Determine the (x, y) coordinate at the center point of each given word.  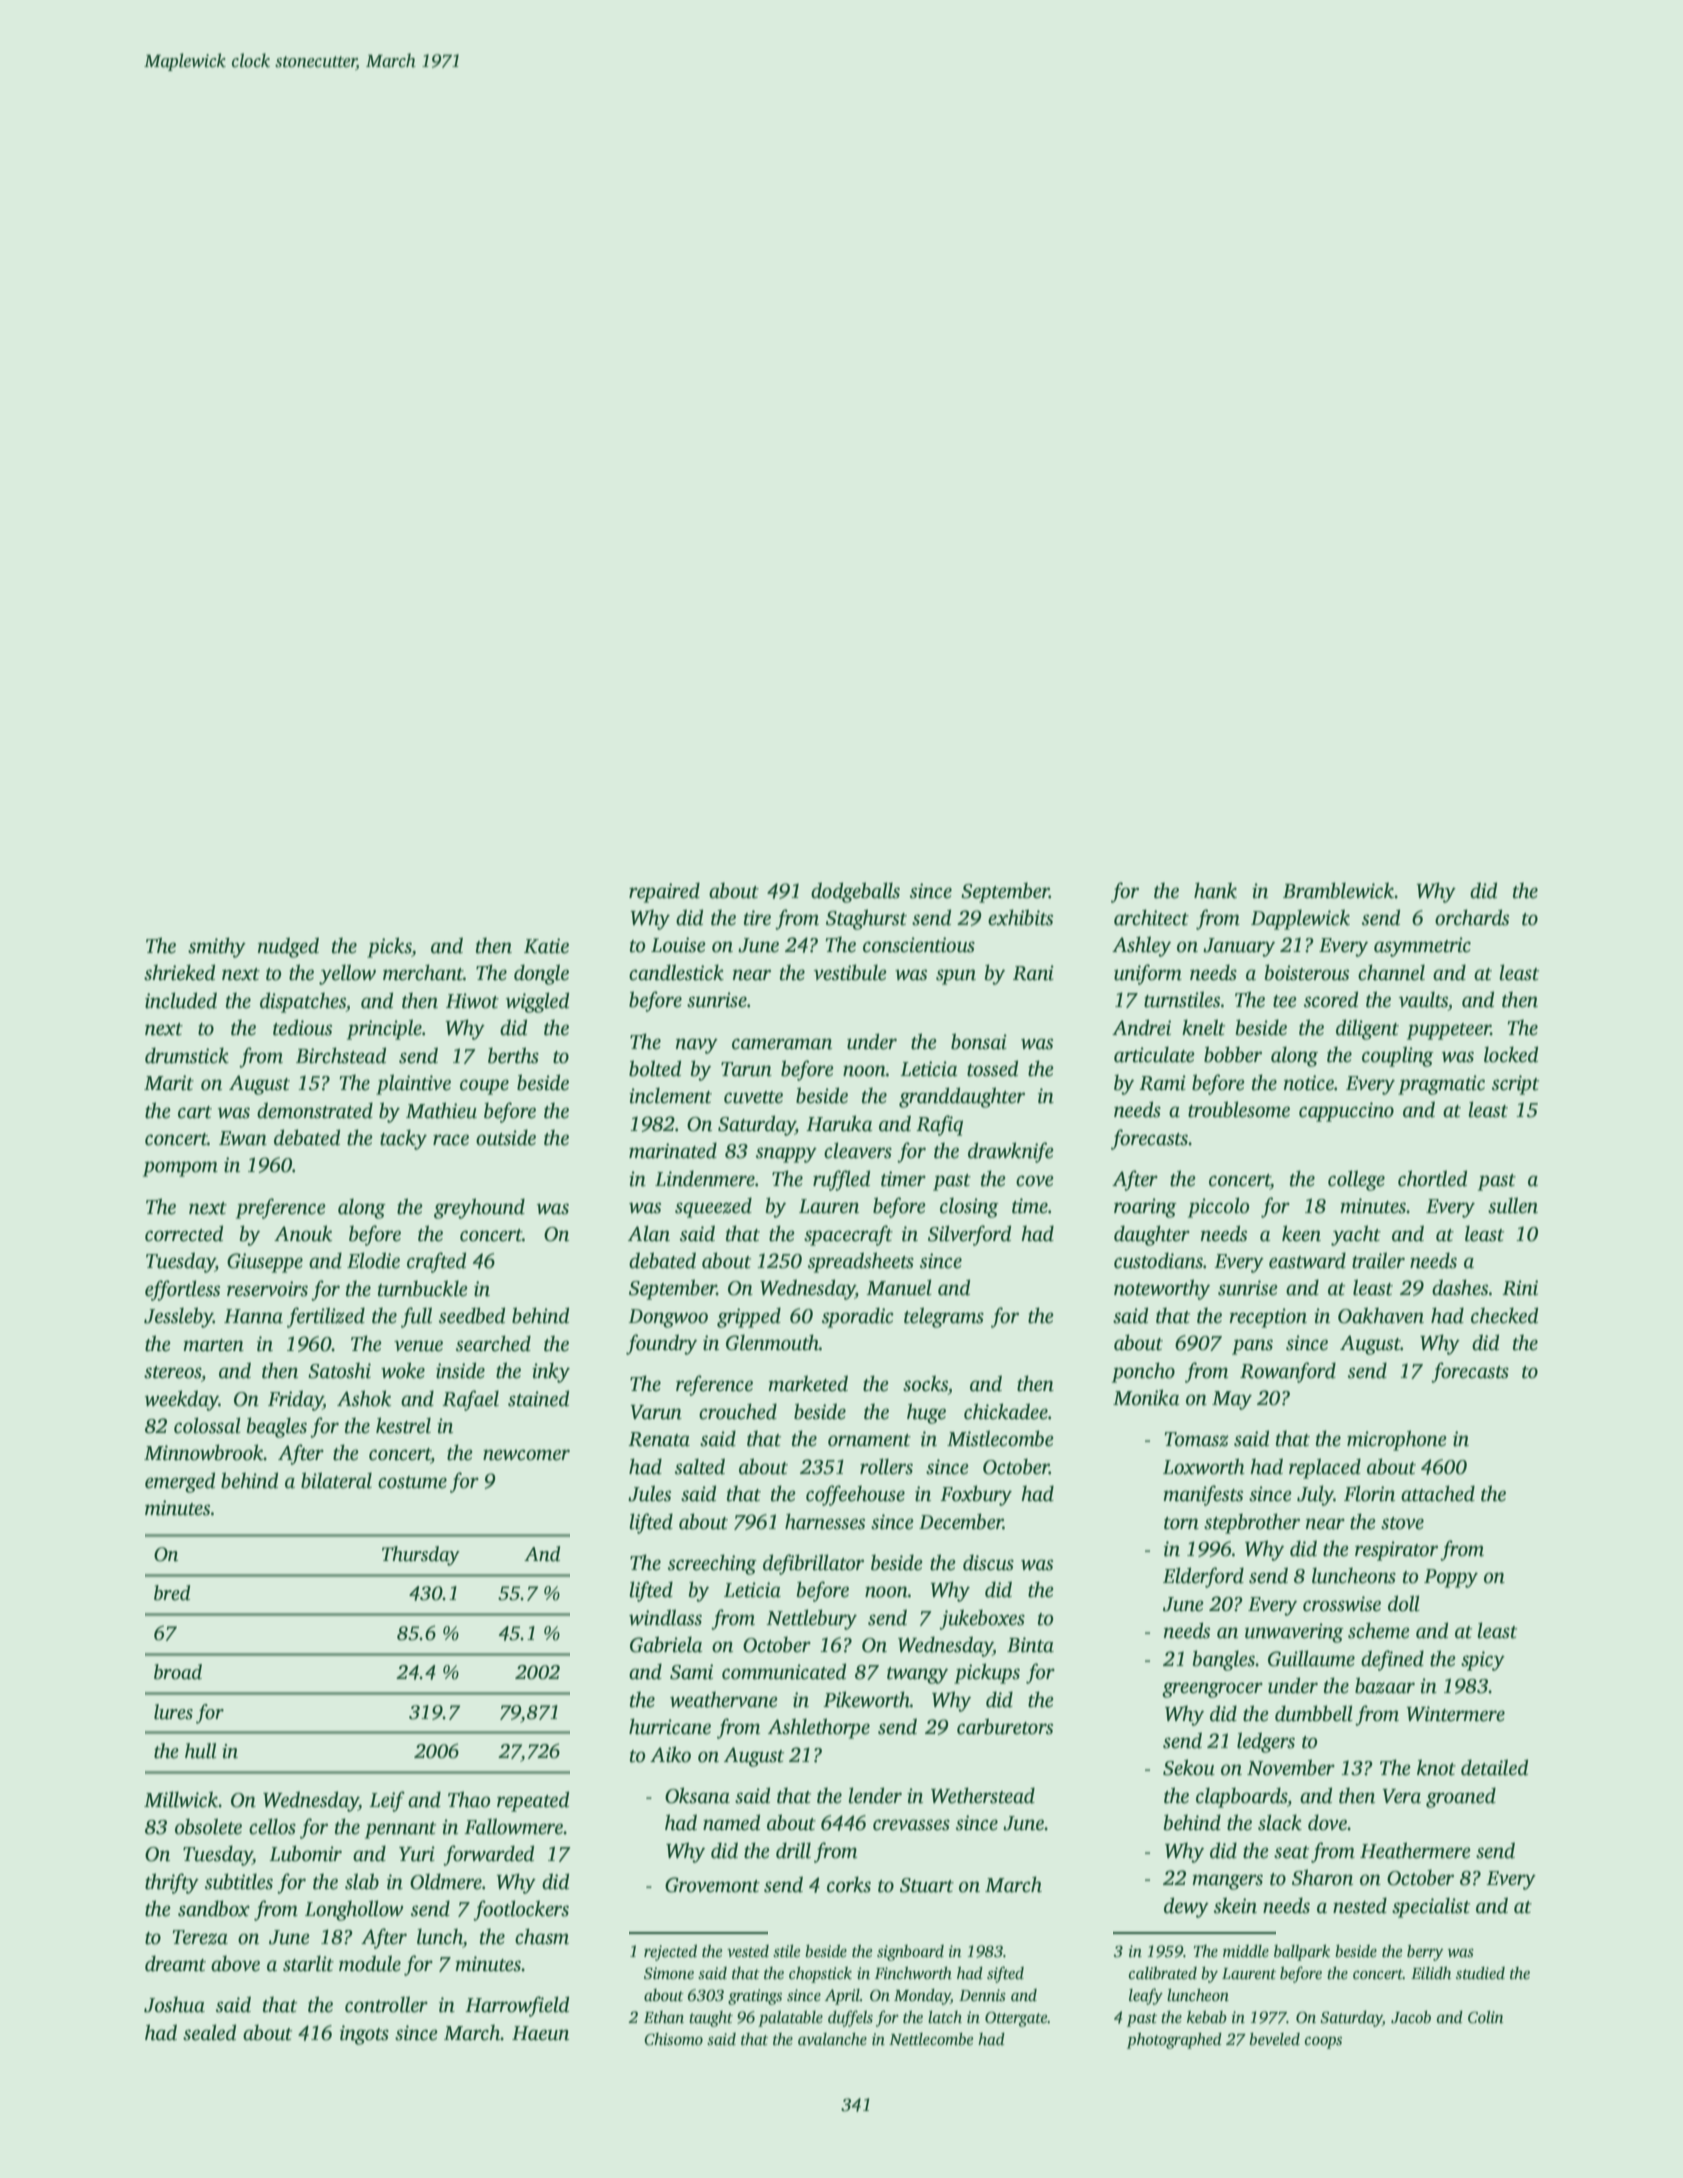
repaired (664, 892)
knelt (1203, 1027)
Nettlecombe (931, 2039)
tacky (403, 1139)
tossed (992, 1068)
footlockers (521, 1910)
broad (178, 1672)
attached (1438, 1493)
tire (757, 918)
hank (1215, 890)
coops (1323, 2043)
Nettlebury (811, 1619)
